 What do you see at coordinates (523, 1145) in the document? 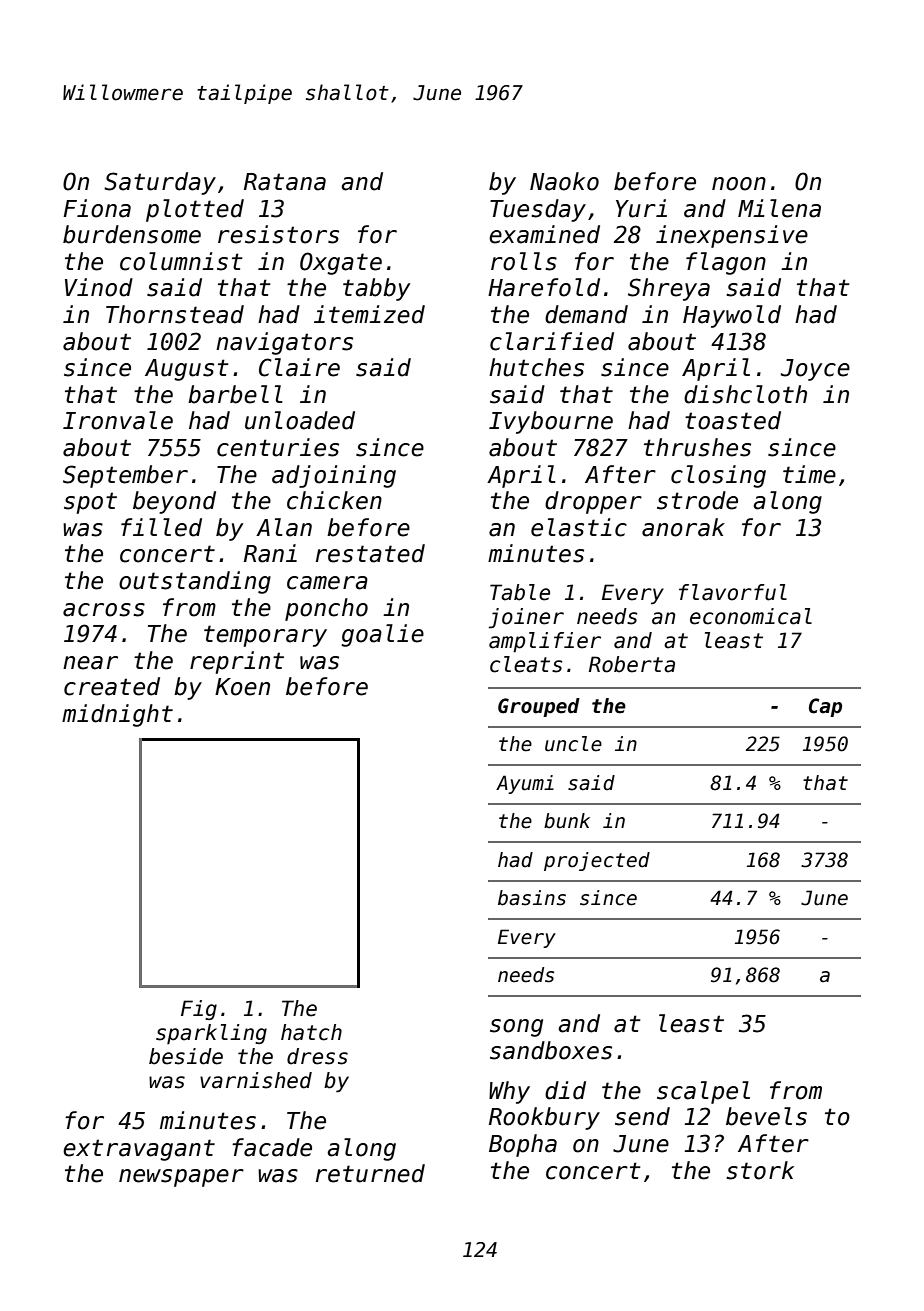
I see `Bopha` at bounding box center [523, 1145].
